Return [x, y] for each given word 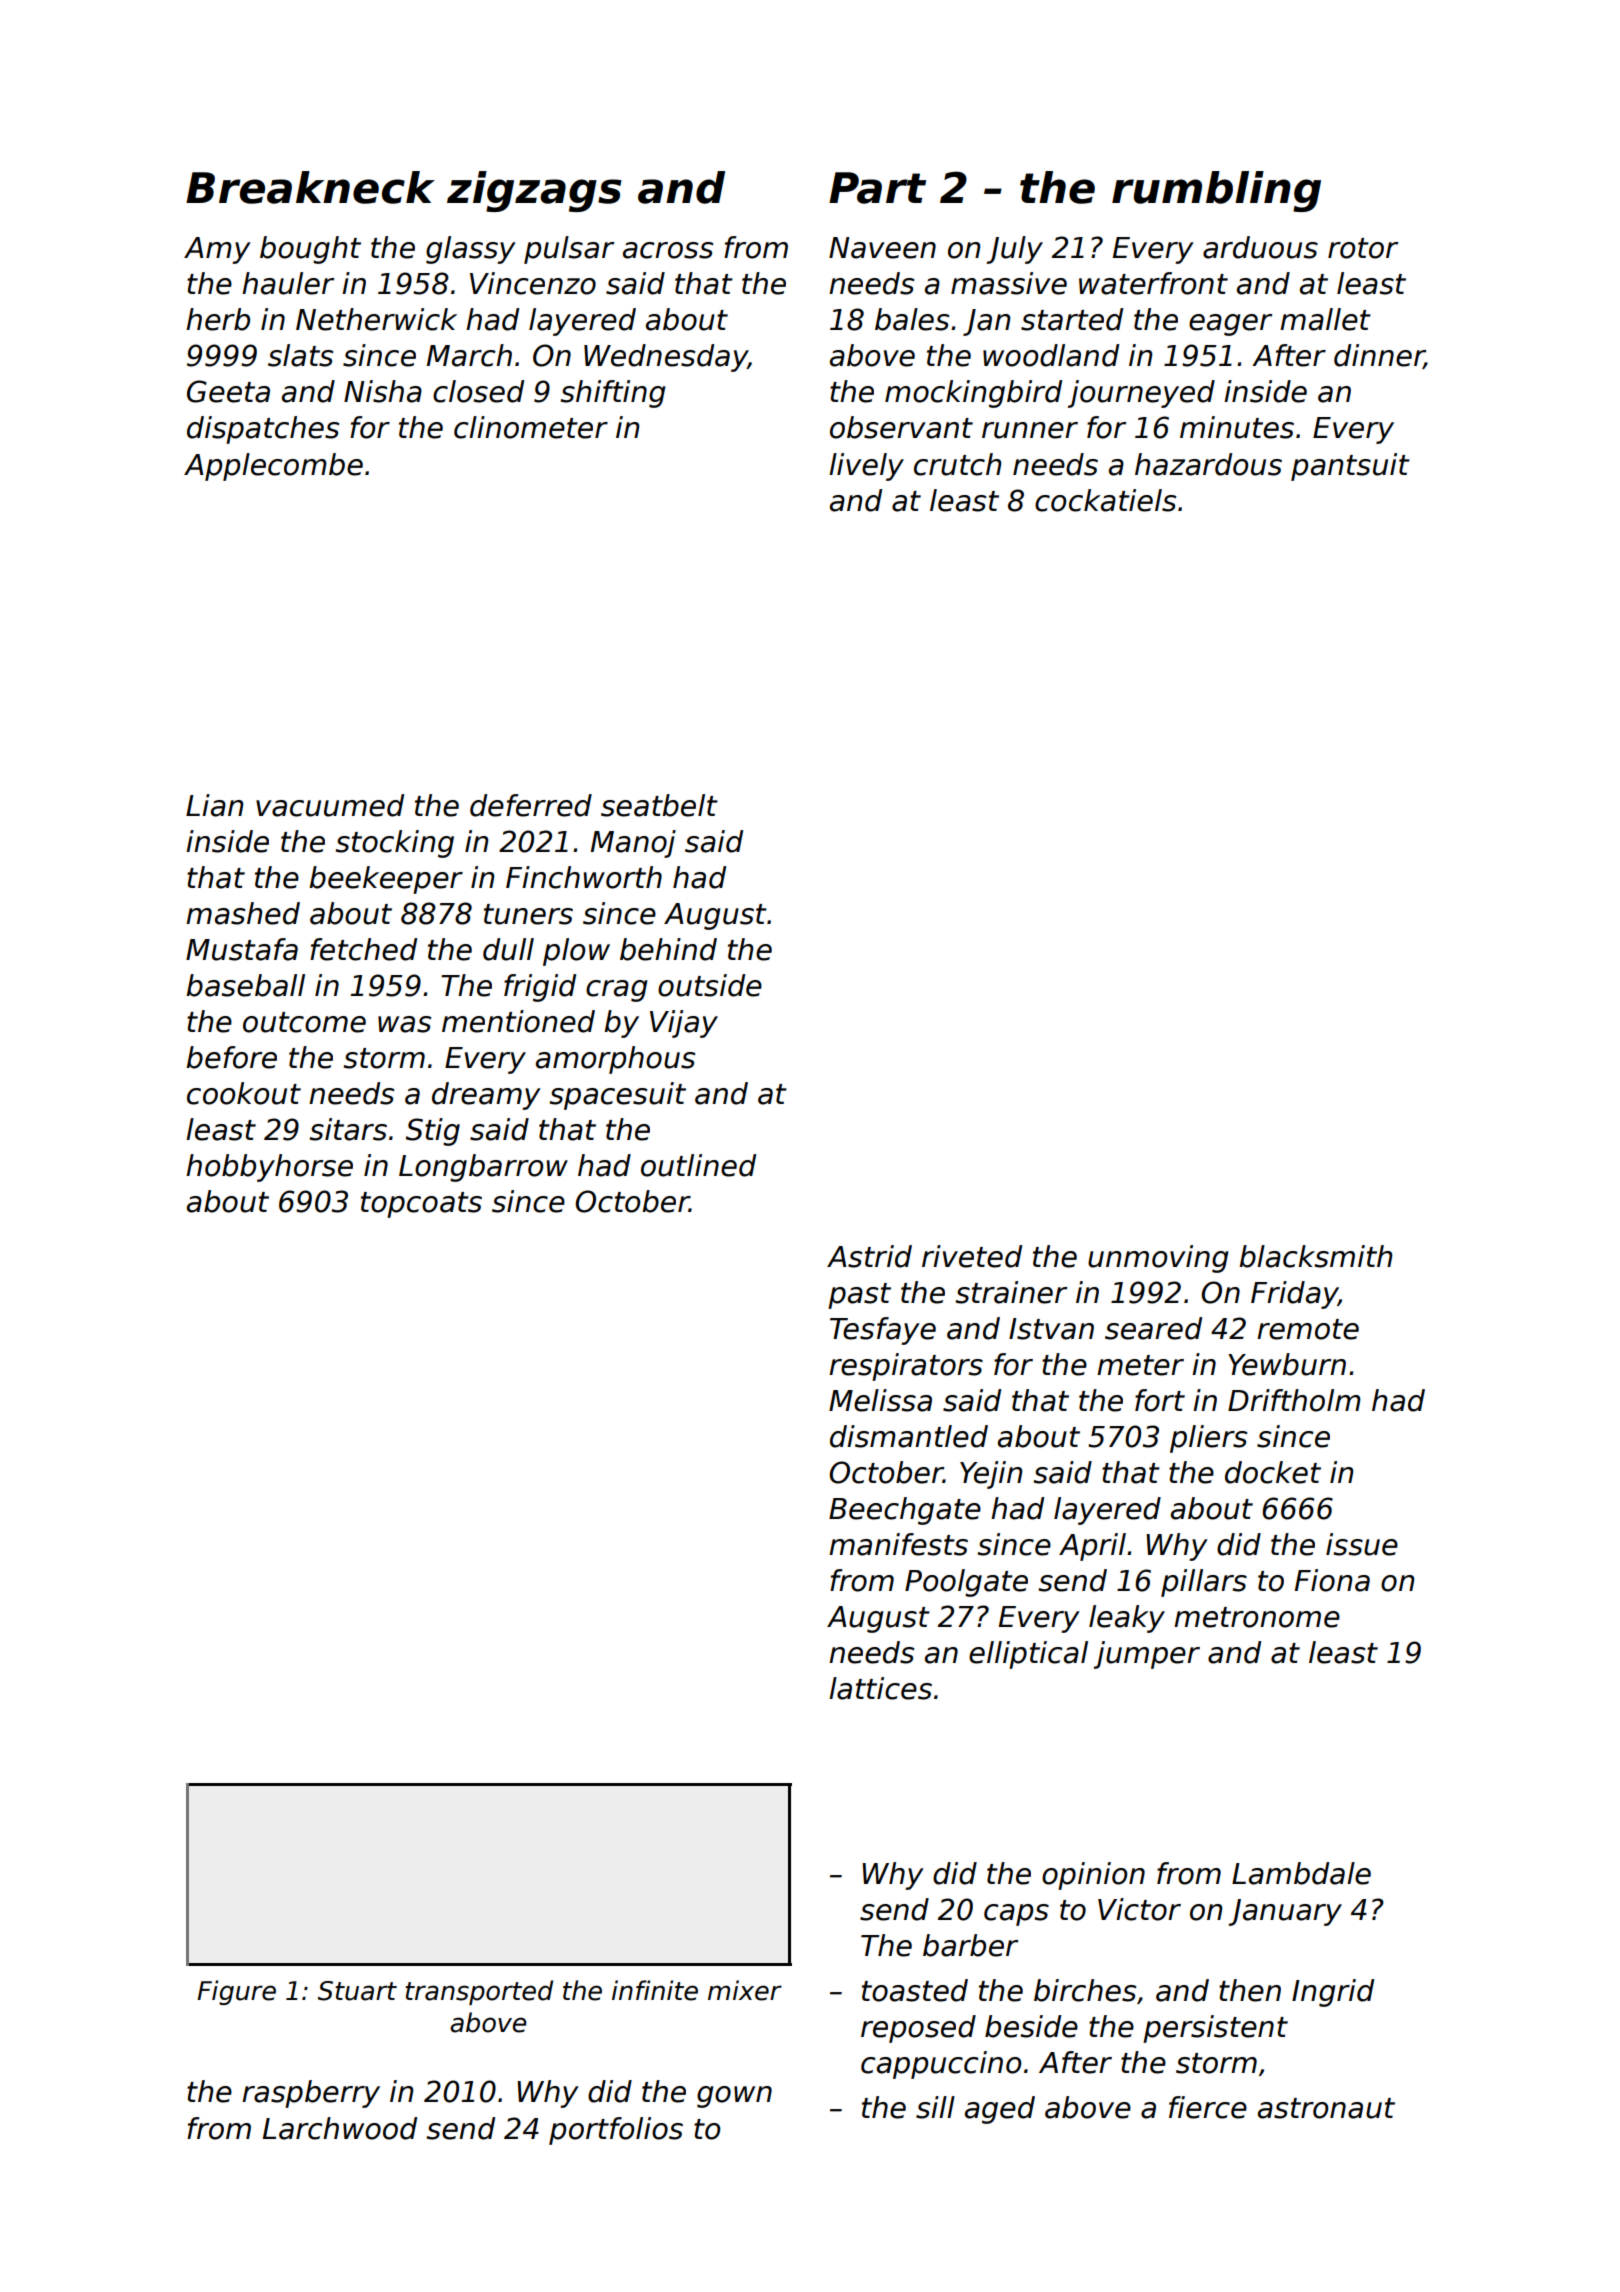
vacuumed [330, 805]
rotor [1363, 248]
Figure [236, 1992]
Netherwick [376, 319]
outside [710, 985]
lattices [880, 1688]
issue [1362, 1544]
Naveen [882, 248]
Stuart [357, 1991]
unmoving [1158, 1259]
